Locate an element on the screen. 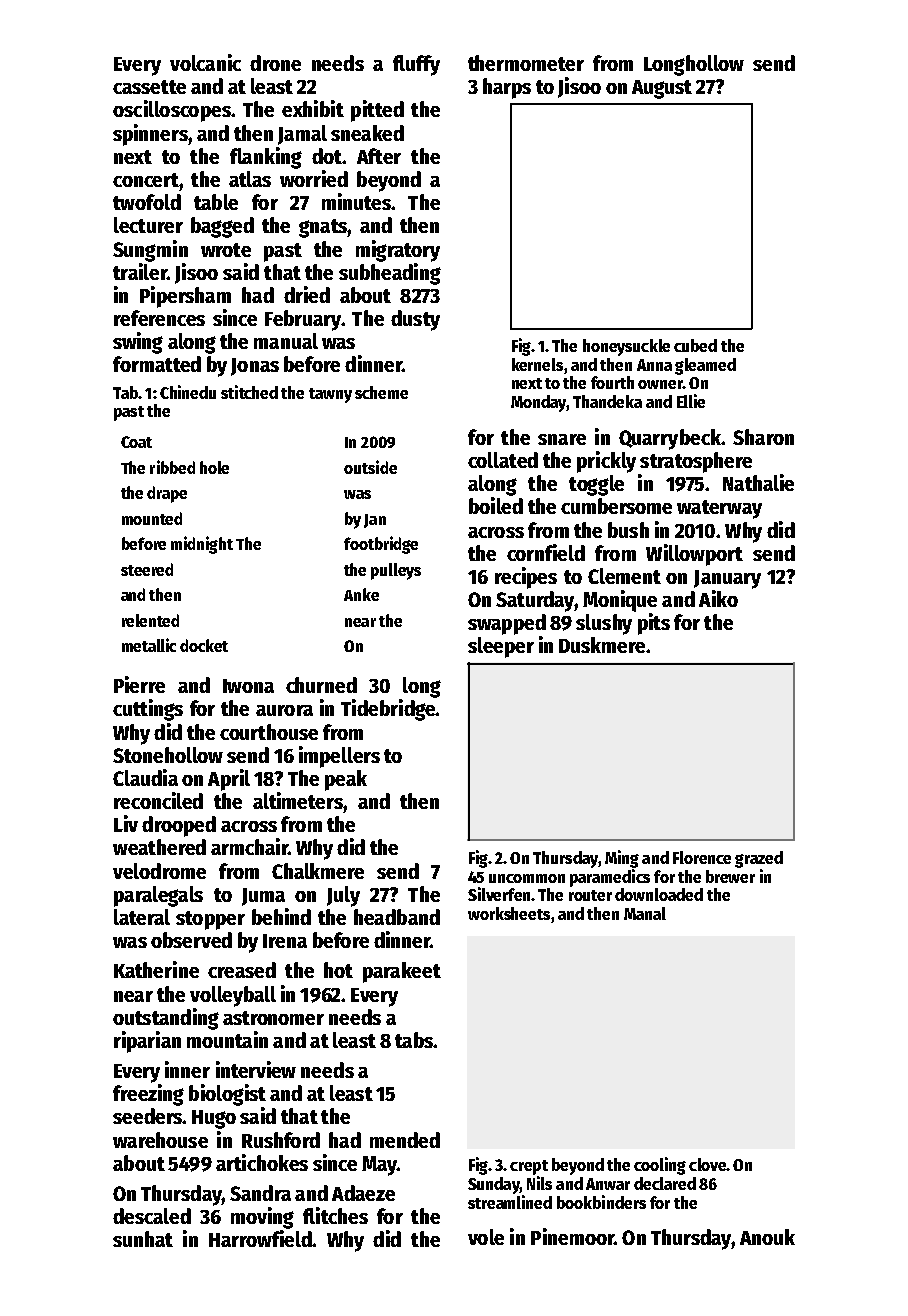  Pierre is located at coordinates (139, 684).
